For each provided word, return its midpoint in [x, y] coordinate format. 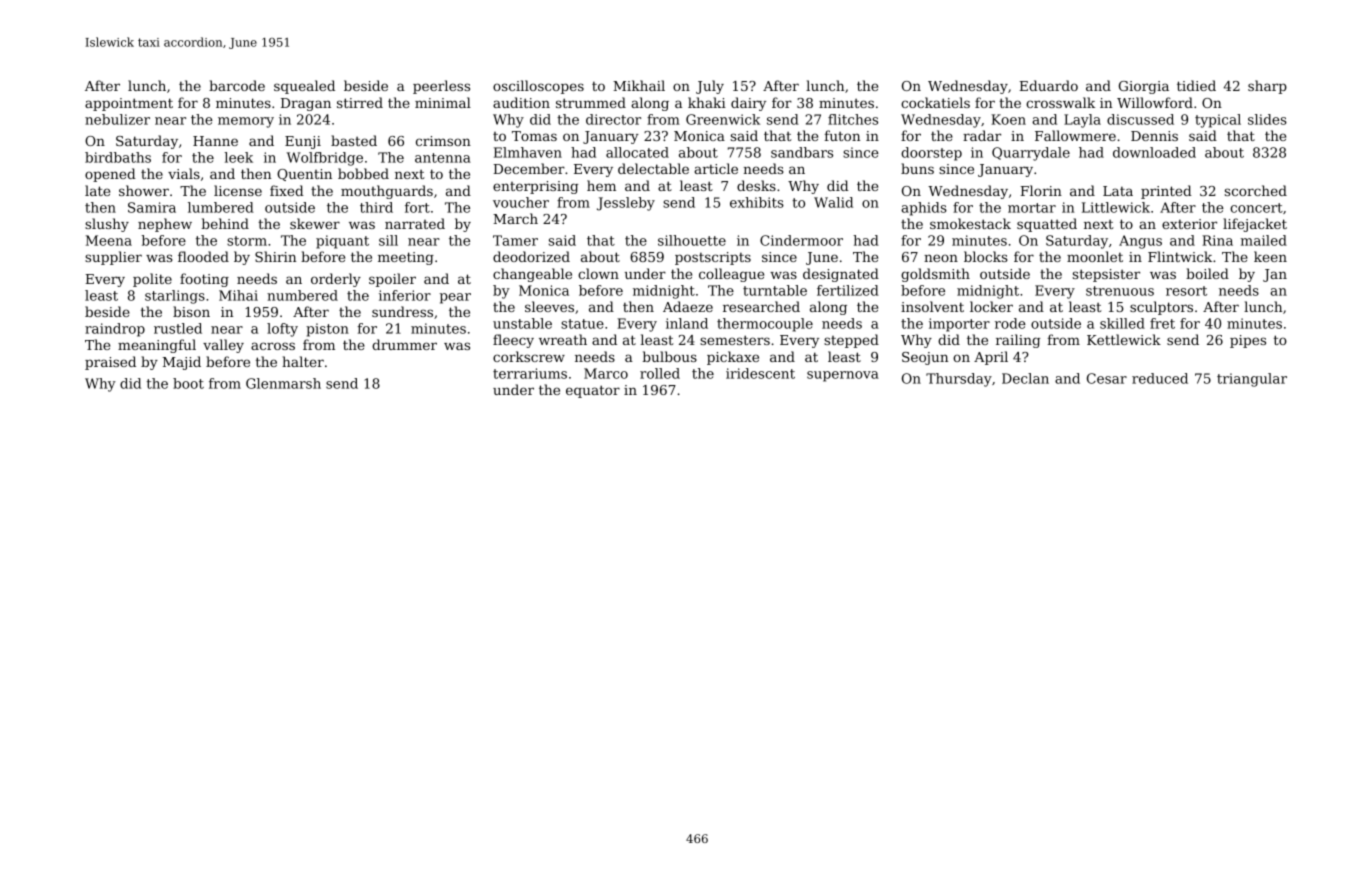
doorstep [931, 154]
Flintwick [1180, 256]
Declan [1025, 378]
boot [188, 383]
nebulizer [117, 119]
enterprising [535, 187]
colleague [731, 275]
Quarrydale [1031, 154]
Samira [152, 207]
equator [593, 391]
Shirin [275, 256]
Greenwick [723, 119]
